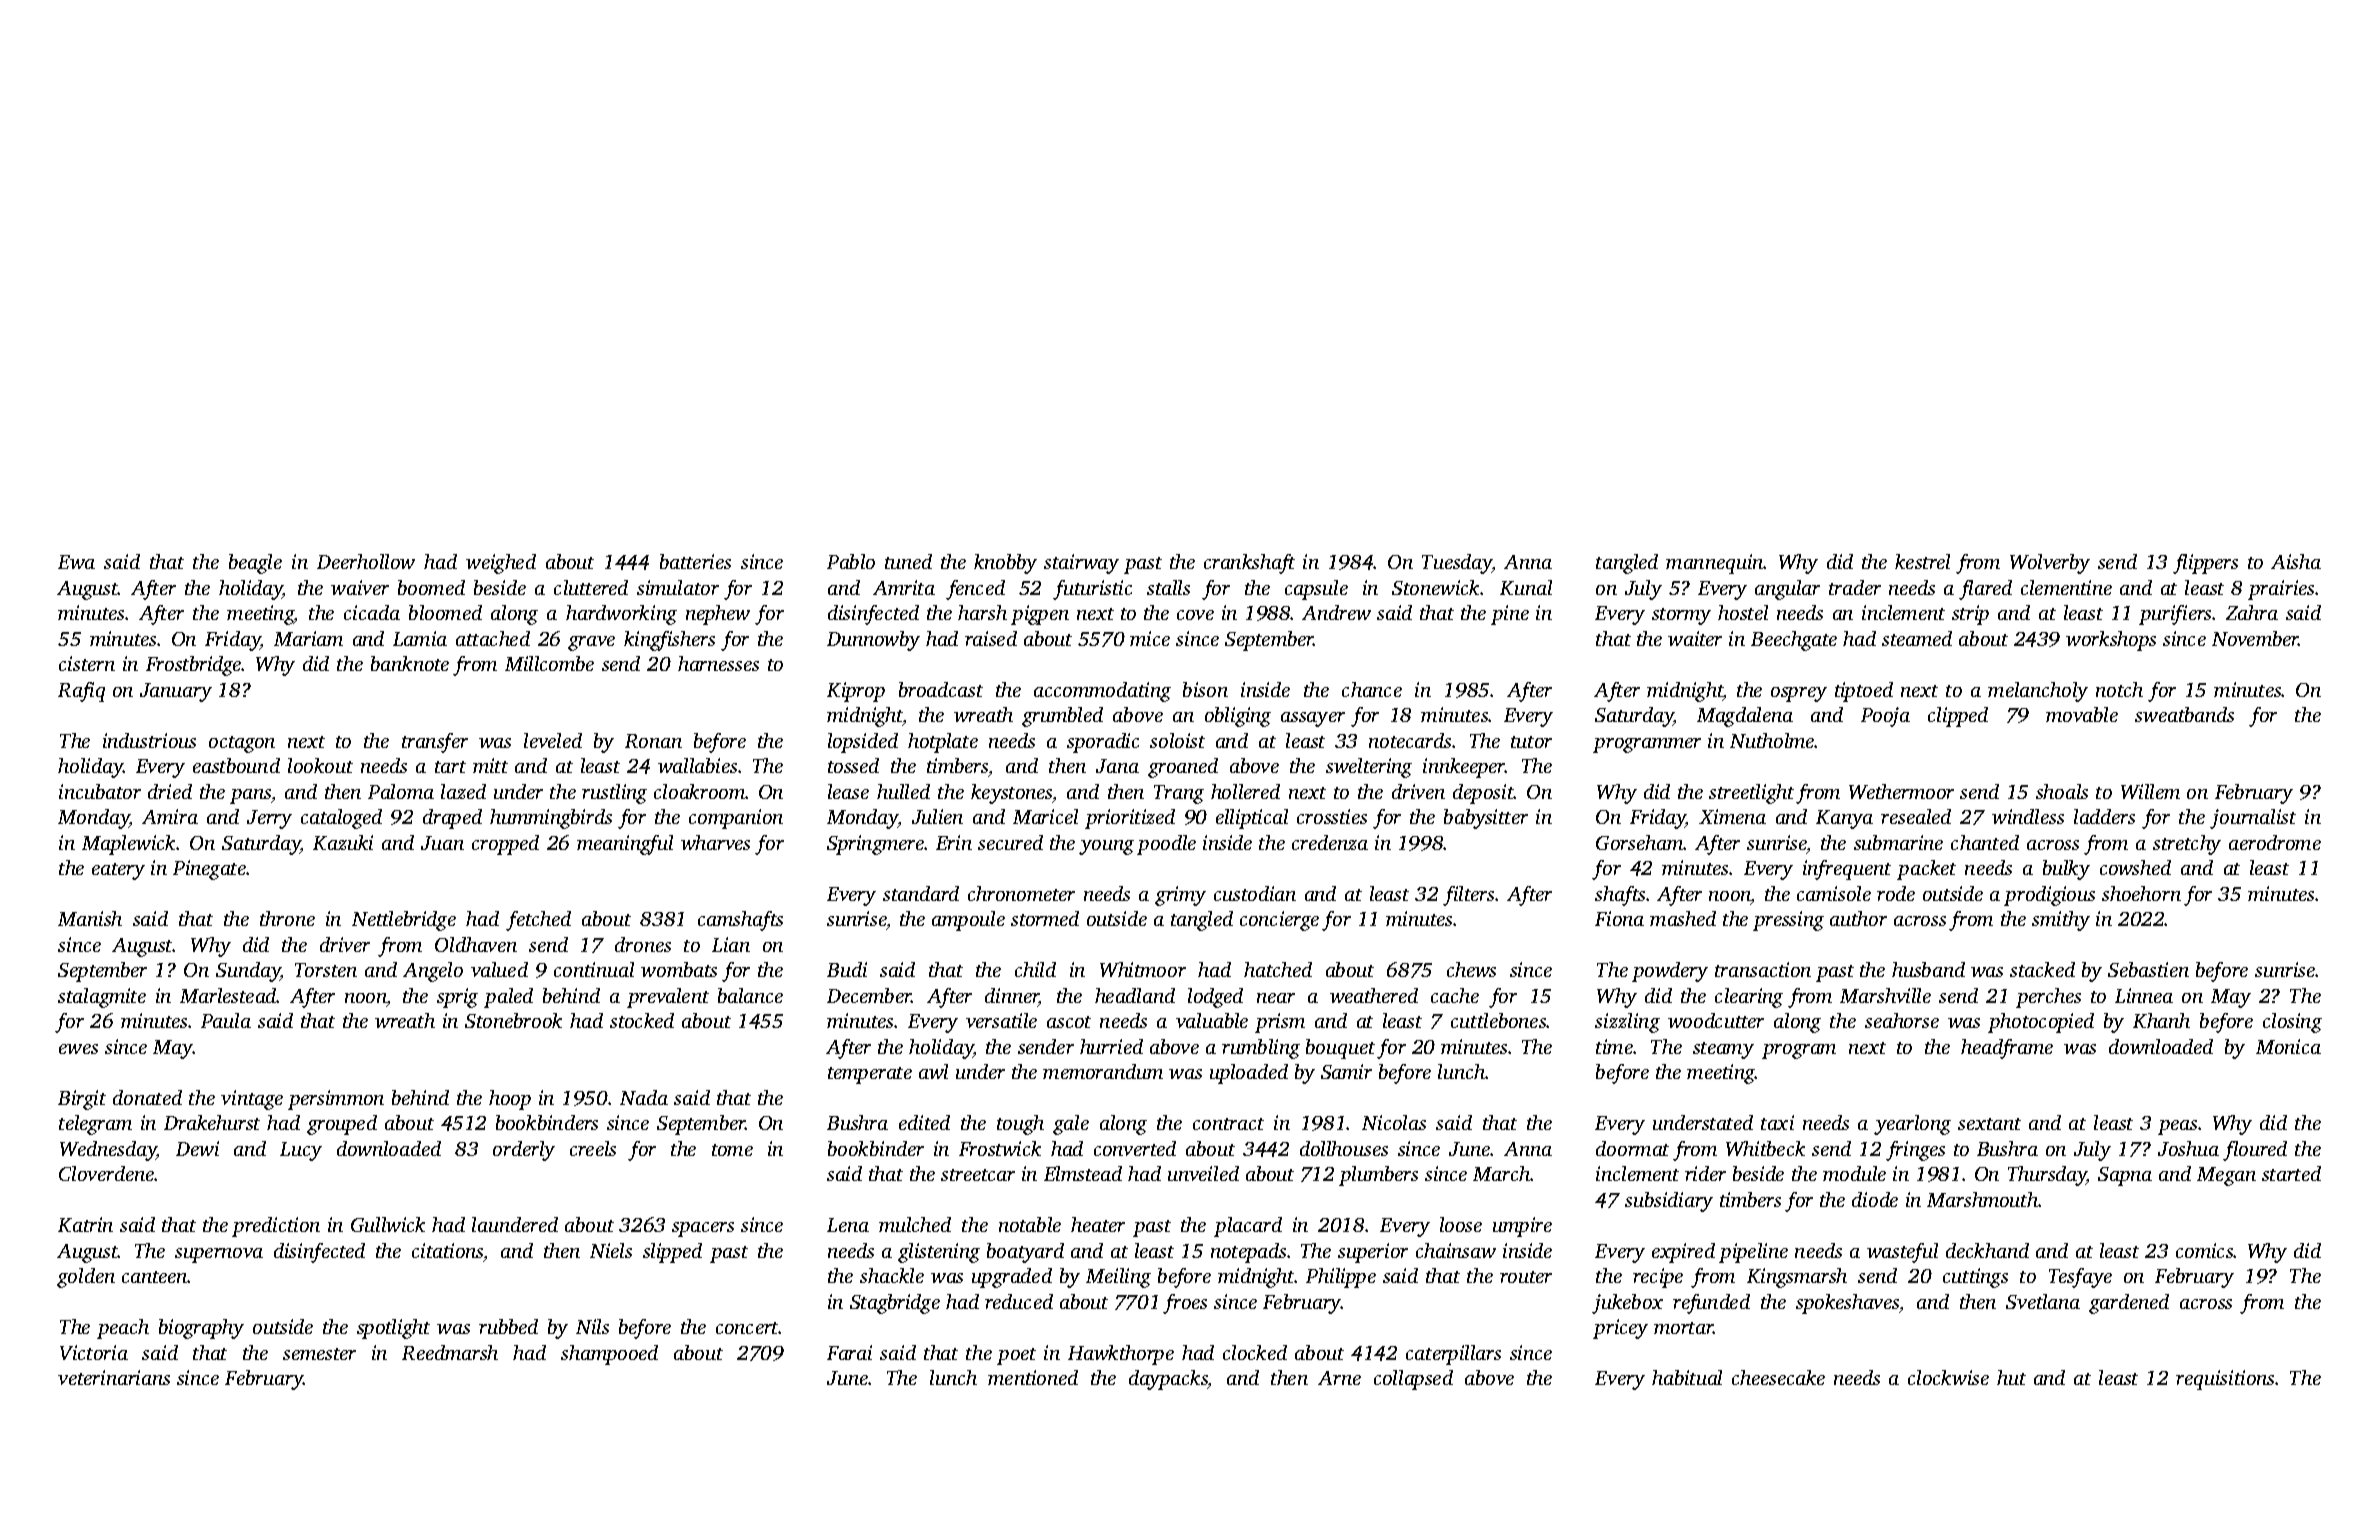 The height and width of the page is (1540, 2380). What do you see at coordinates (1150, 638) in the page?
I see `mice` at bounding box center [1150, 638].
